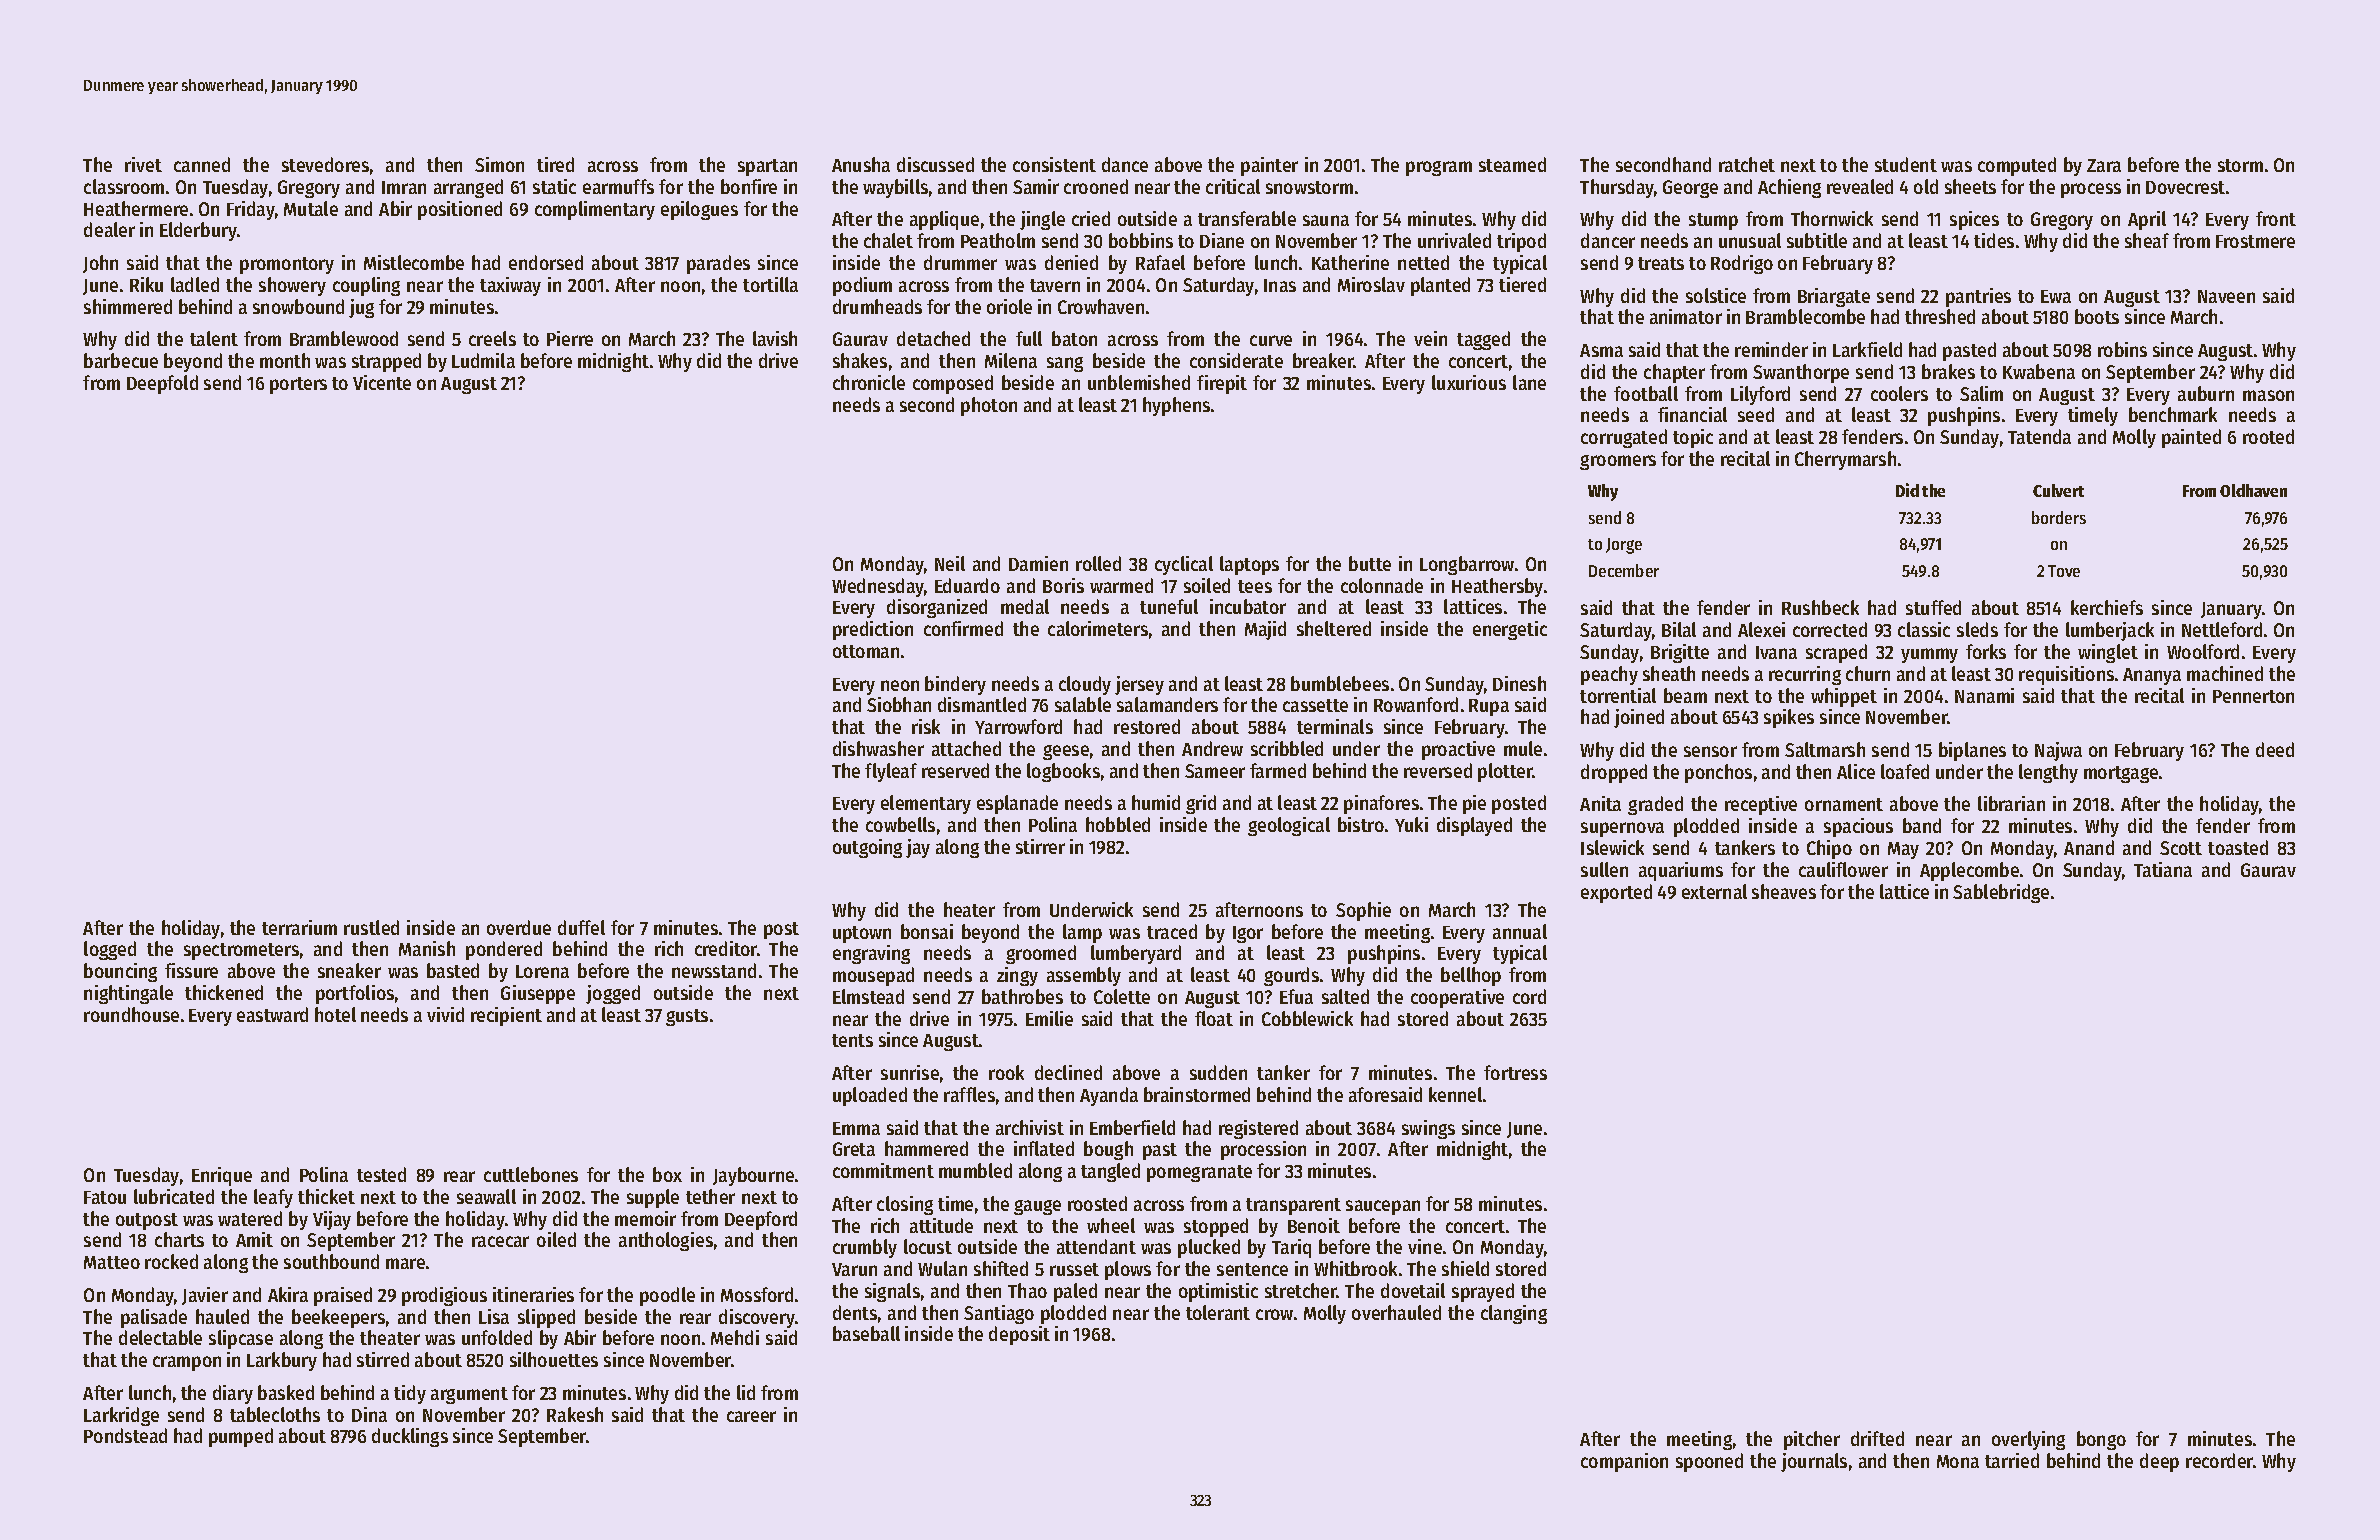  I want to click on sudden, so click(1218, 1072).
